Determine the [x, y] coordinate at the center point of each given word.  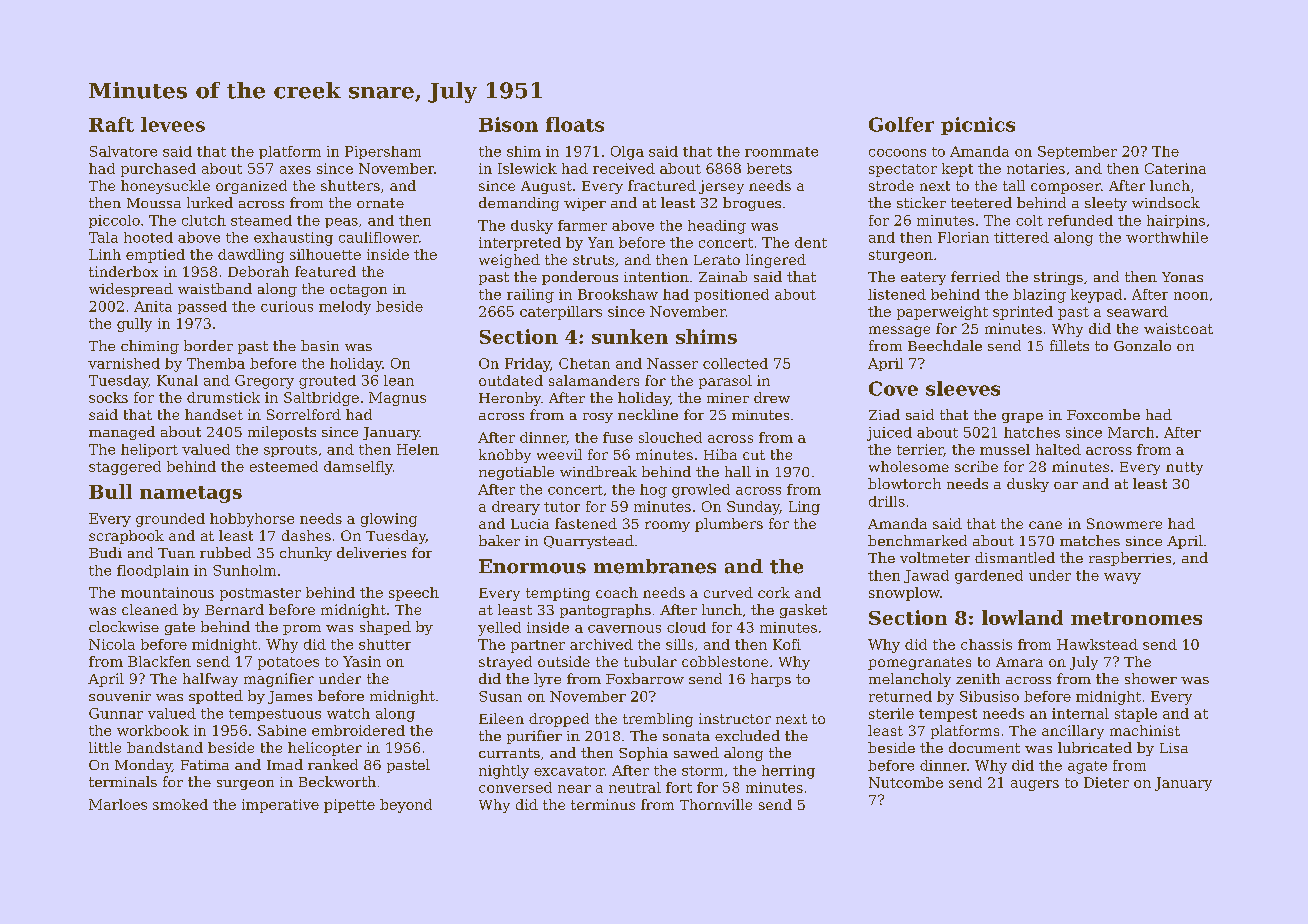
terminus [603, 804]
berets [769, 168]
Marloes [118, 804]
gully [134, 325]
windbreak [598, 471]
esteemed [284, 466]
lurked [210, 202]
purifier [534, 737]
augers [1035, 785]
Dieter [1106, 782]
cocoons [897, 153]
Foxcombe [1103, 414]
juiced [889, 434]
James [290, 697]
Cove [893, 388]
